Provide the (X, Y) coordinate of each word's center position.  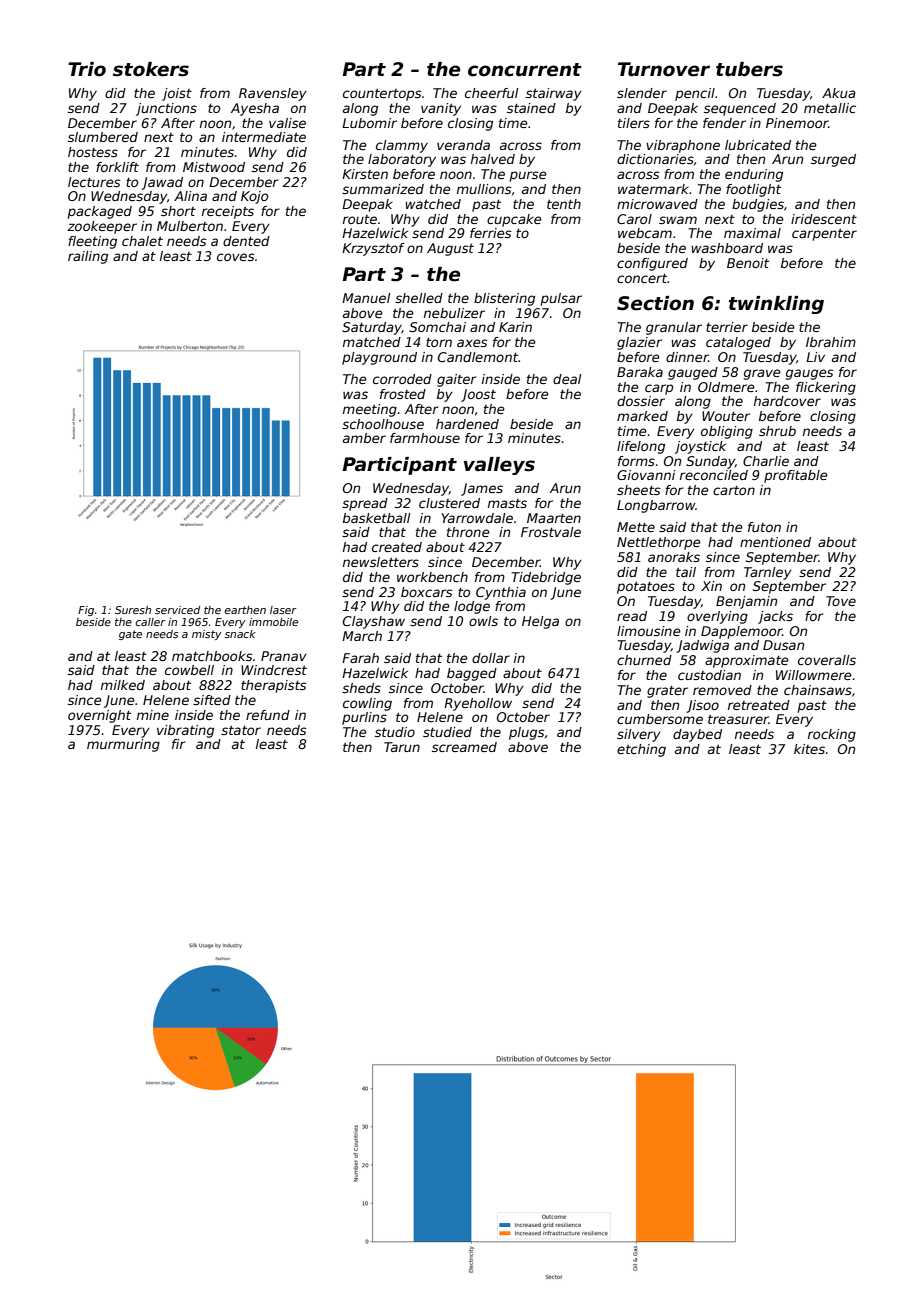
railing (88, 257)
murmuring (123, 745)
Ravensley (273, 94)
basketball (376, 518)
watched (433, 204)
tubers (749, 69)
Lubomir (369, 123)
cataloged (738, 343)
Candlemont (478, 357)
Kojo (254, 197)
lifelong (641, 447)
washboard (727, 248)
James (482, 489)
